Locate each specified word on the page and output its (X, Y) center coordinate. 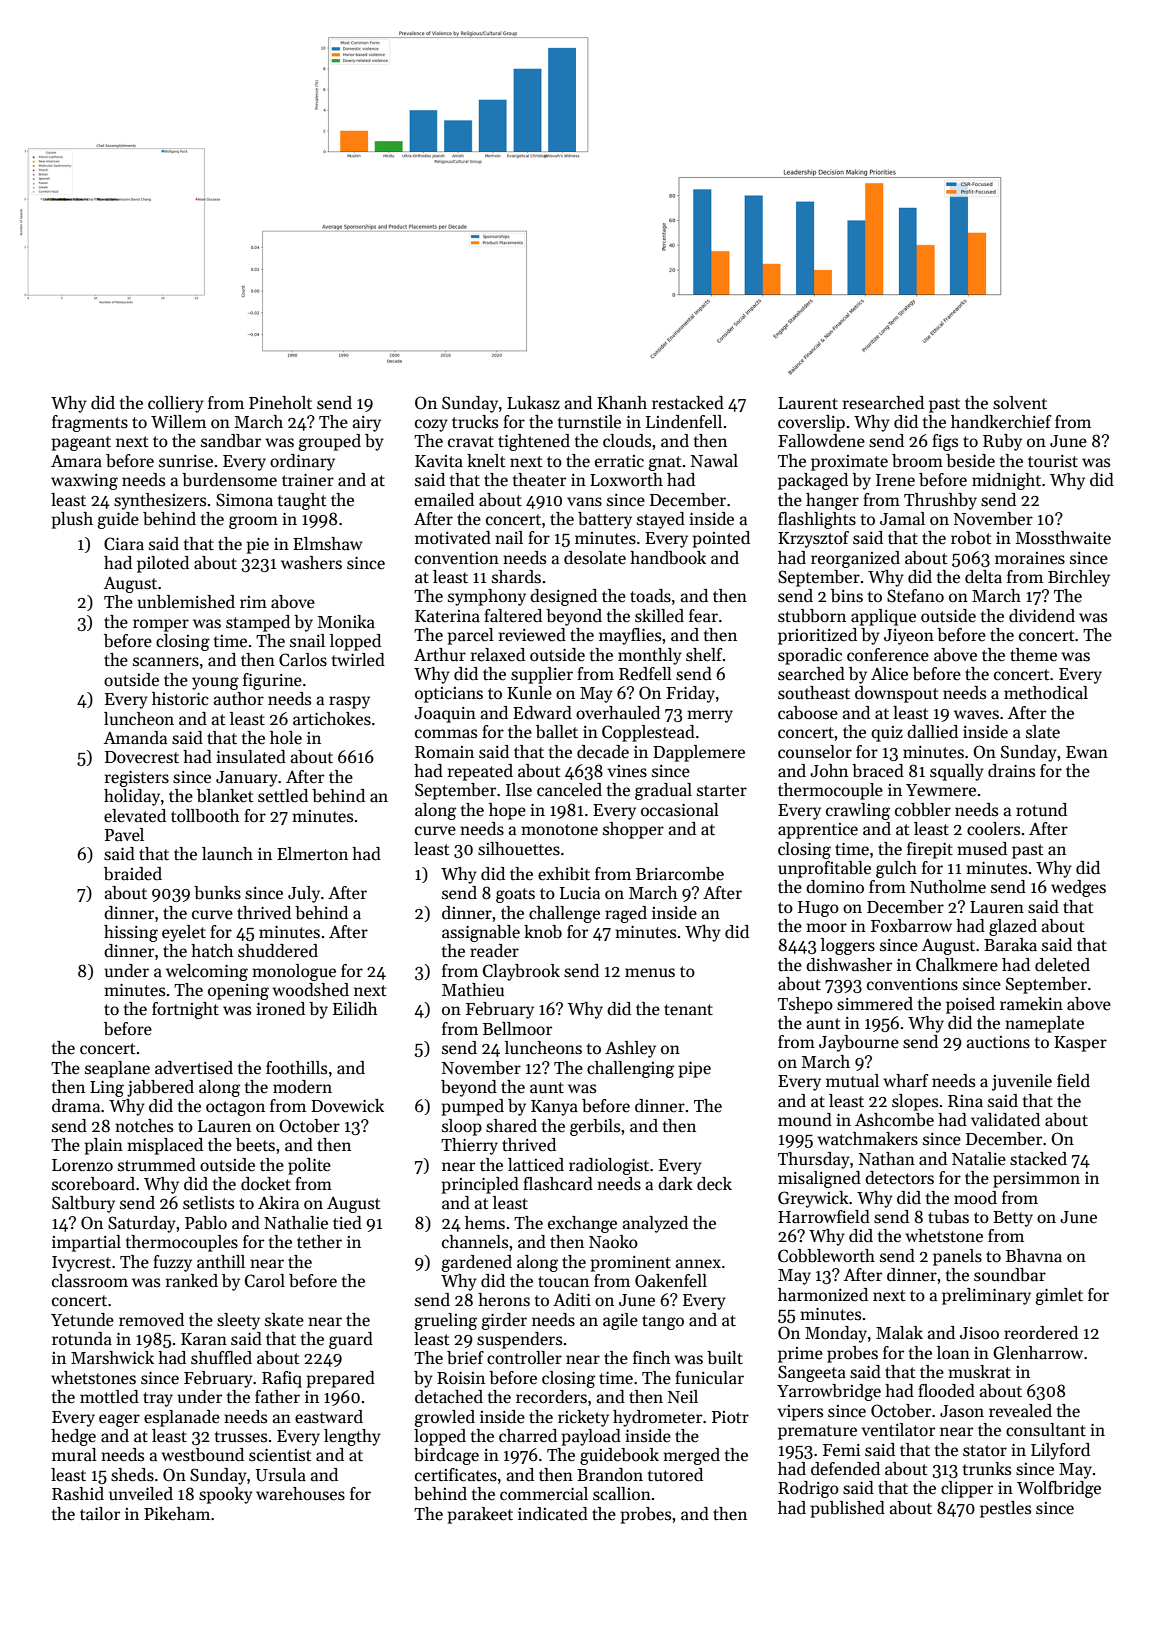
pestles (1005, 1509)
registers (137, 779)
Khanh (622, 402)
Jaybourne (859, 1043)
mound (805, 1120)
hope (507, 811)
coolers (993, 829)
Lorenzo (82, 1165)
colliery (176, 404)
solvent (1020, 403)
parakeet (480, 1515)
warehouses (300, 1494)
